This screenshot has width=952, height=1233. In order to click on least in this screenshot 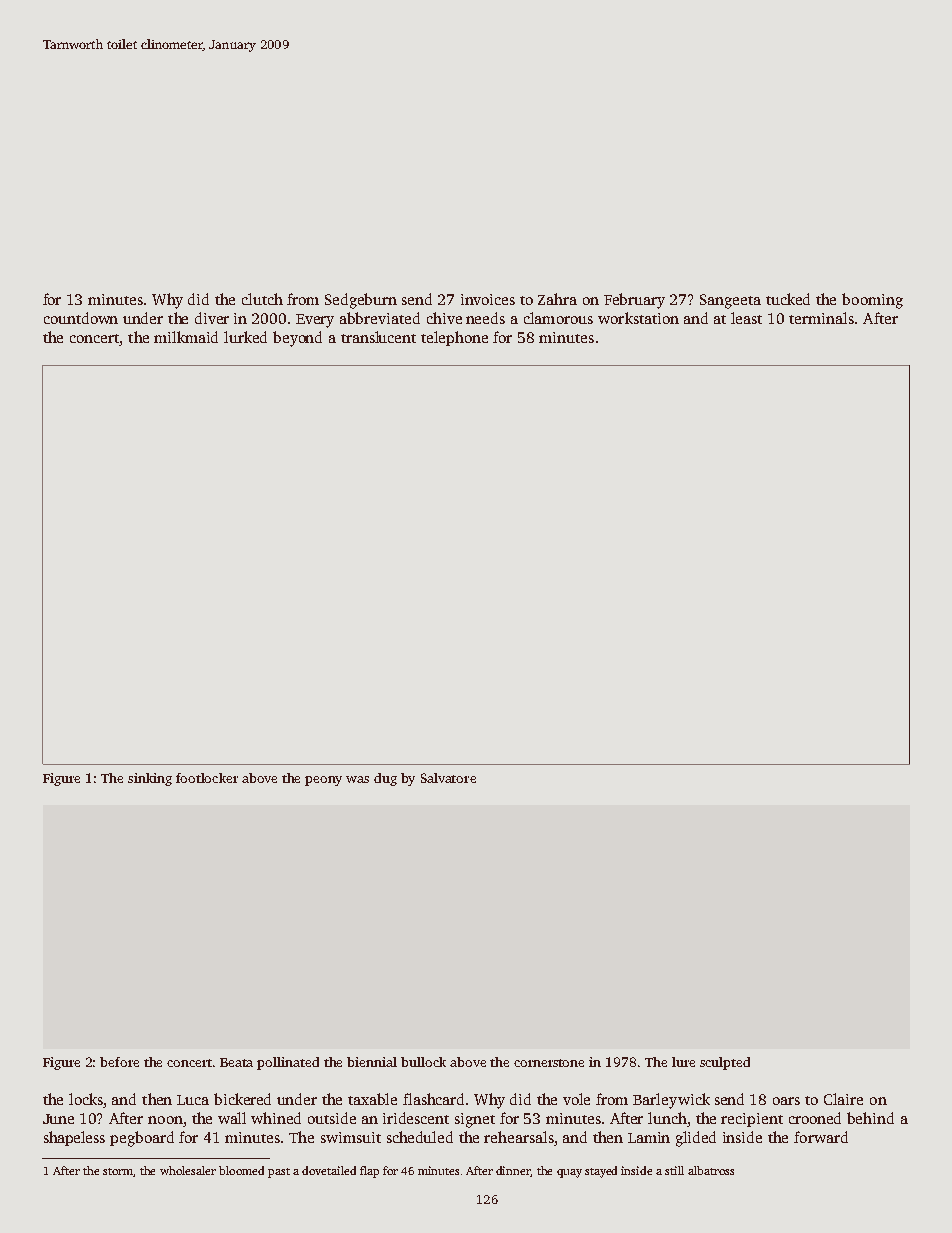, I will do `click(746, 318)`.
